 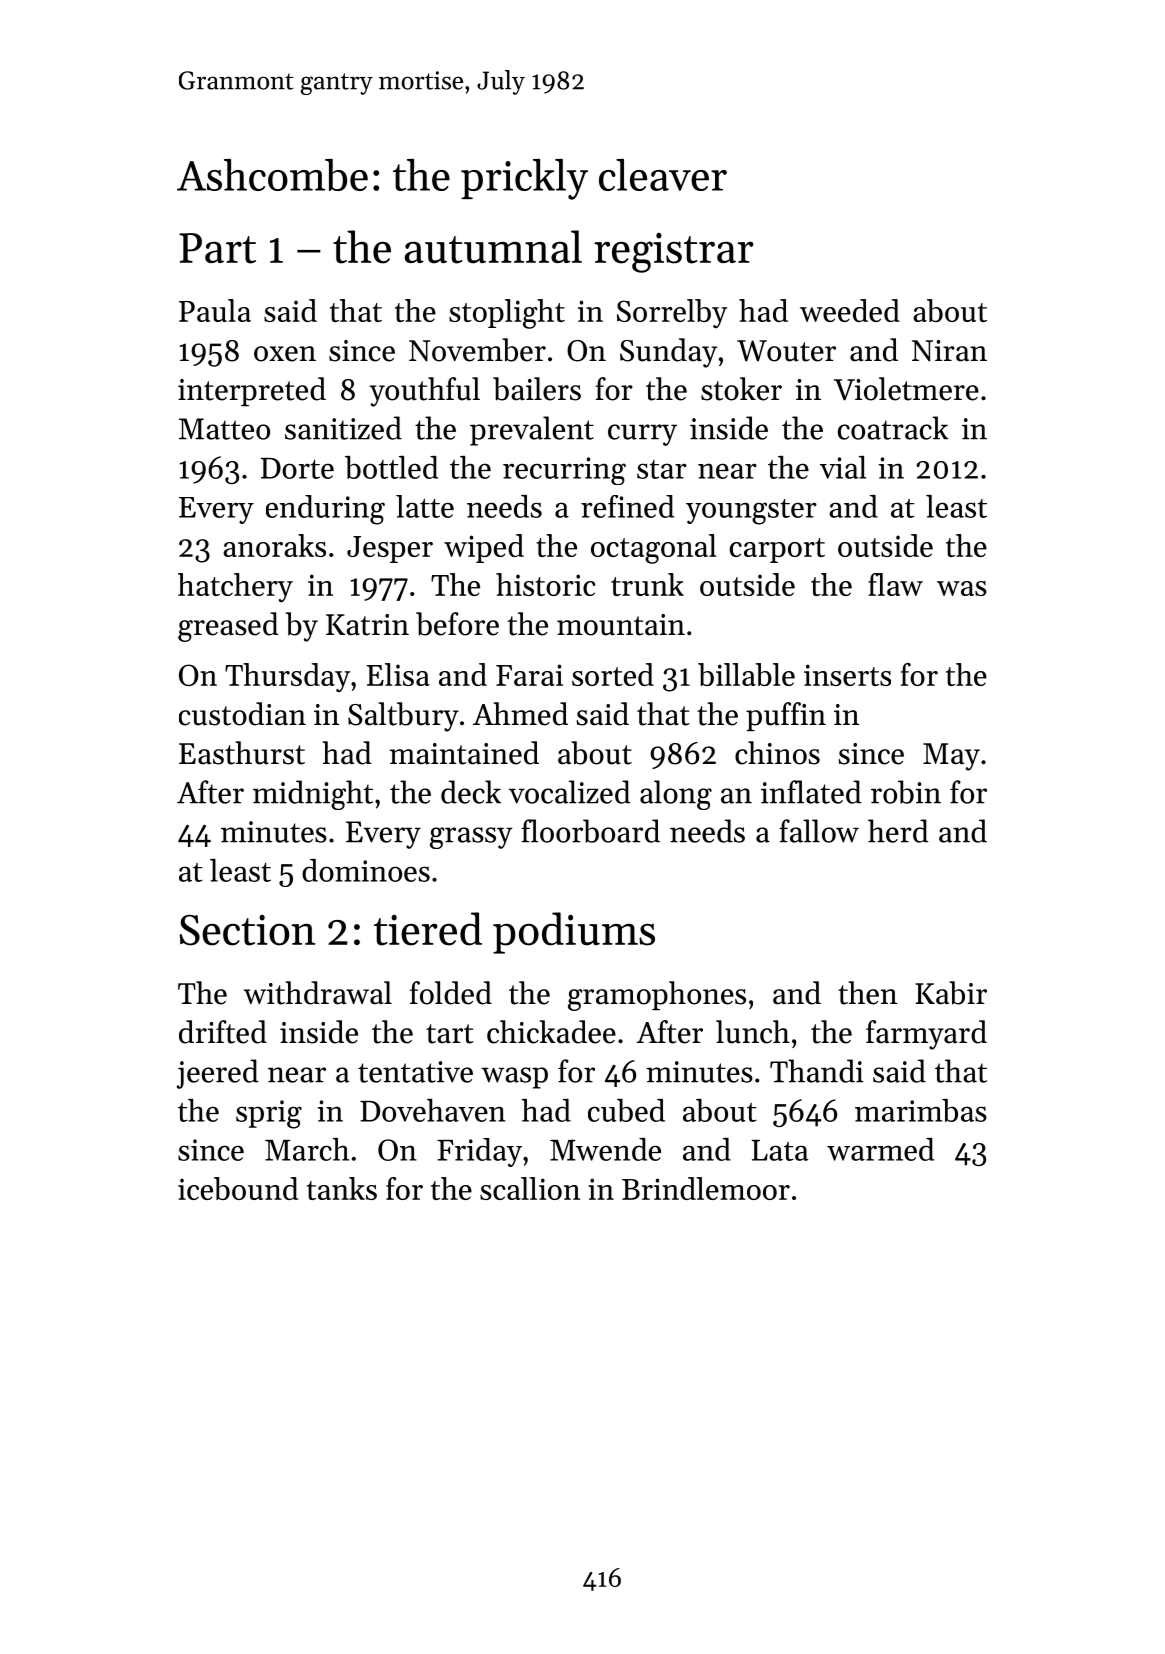 What do you see at coordinates (274, 545) in the image?
I see `anoraks` at bounding box center [274, 545].
